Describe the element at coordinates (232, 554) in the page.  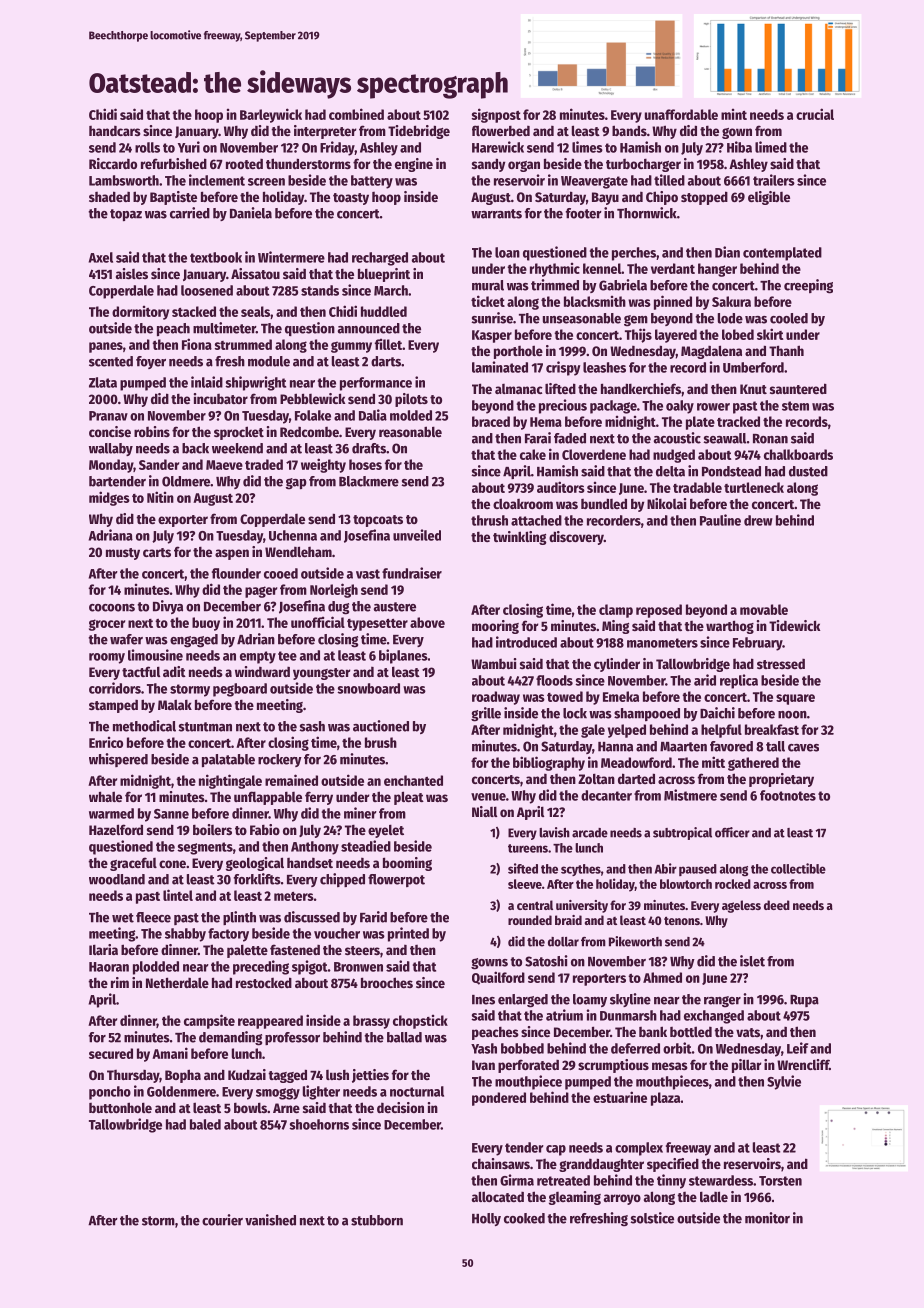
I see `aspen` at that location.
